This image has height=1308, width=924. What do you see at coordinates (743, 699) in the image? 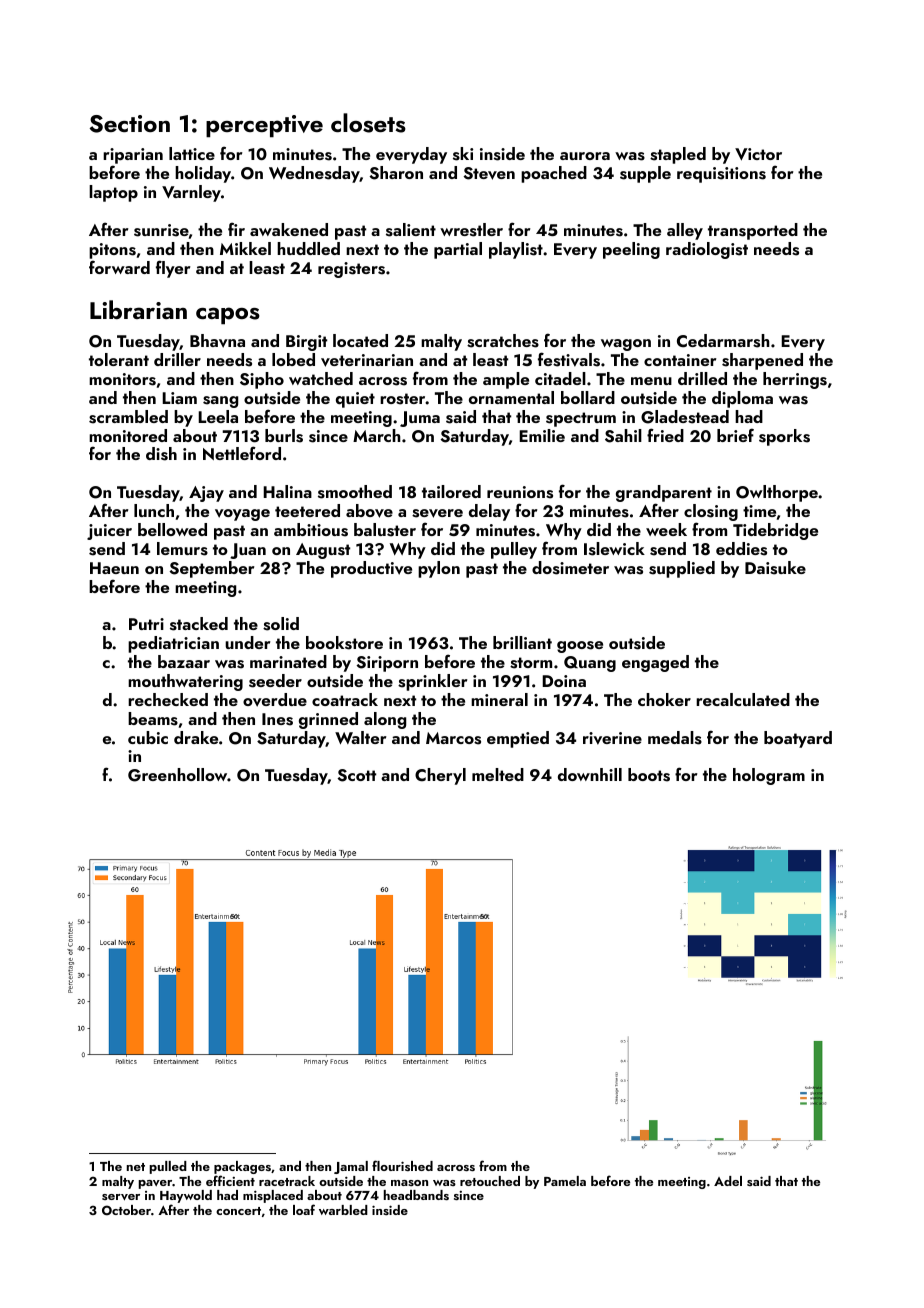
I see `recalculated` at bounding box center [743, 699].
